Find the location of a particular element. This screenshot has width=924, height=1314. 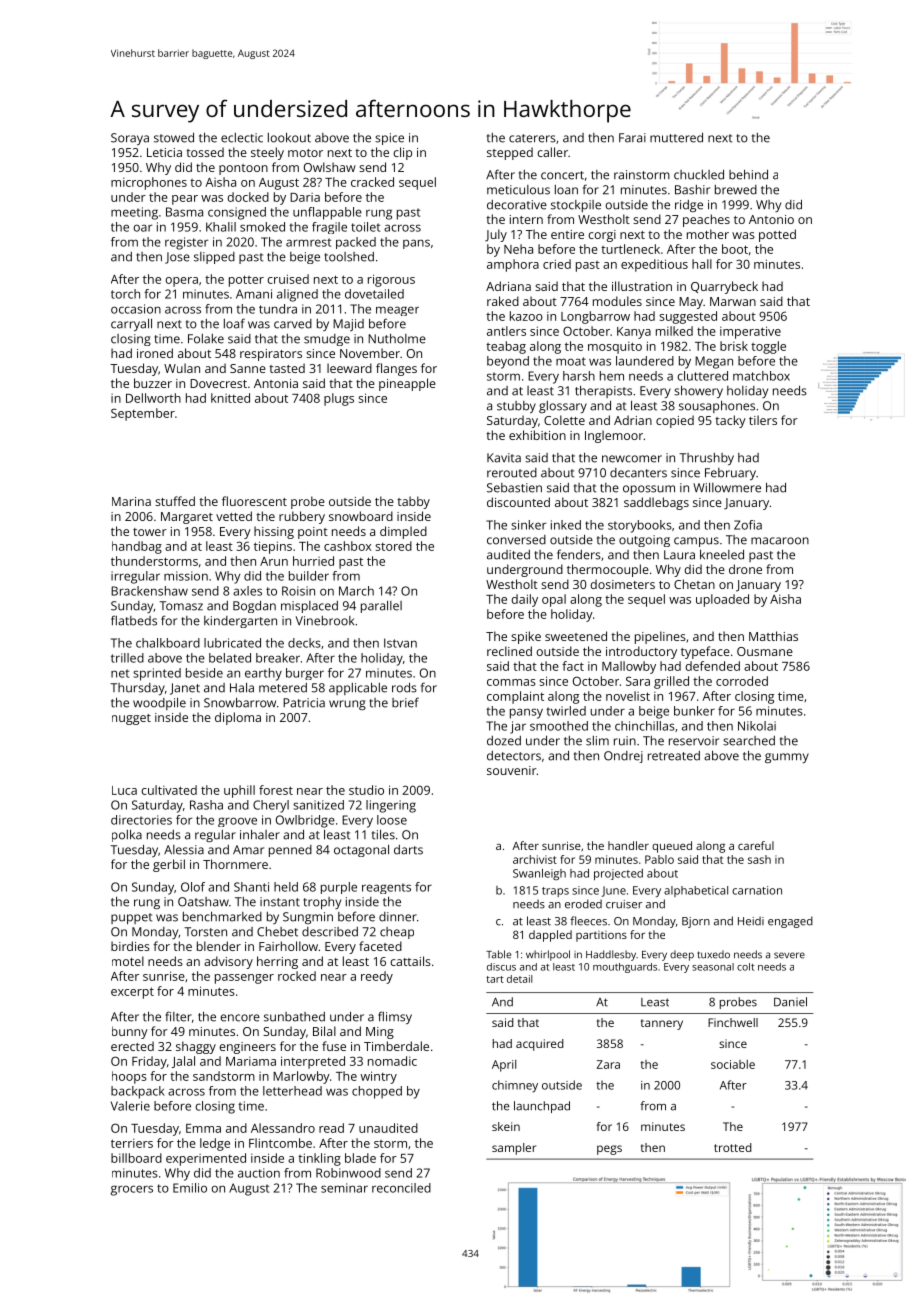

outgoing is located at coordinates (644, 541).
